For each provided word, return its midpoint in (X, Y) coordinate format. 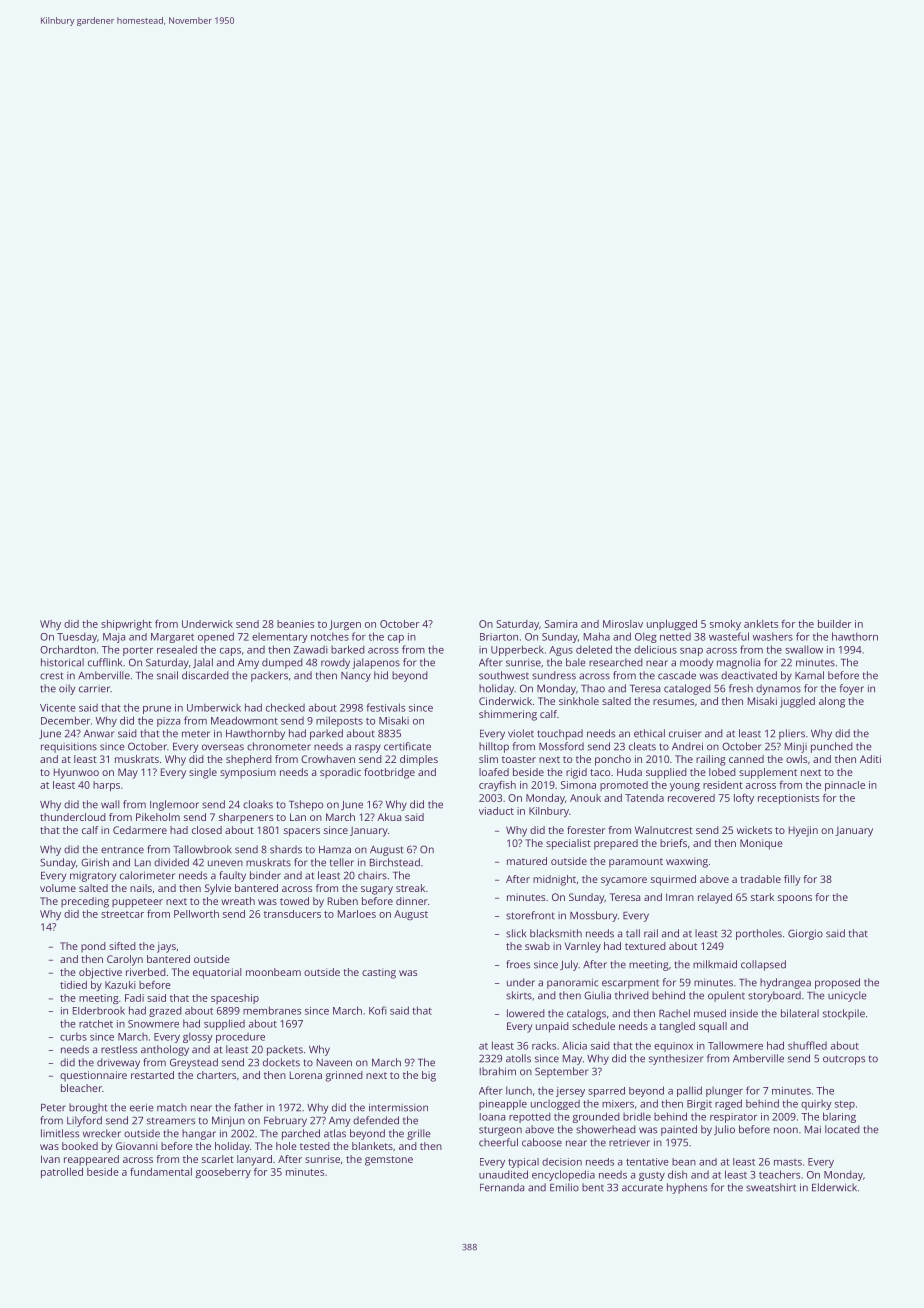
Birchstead (395, 862)
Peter (53, 1108)
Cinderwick (505, 701)
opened (216, 637)
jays (166, 947)
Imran (680, 897)
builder (835, 624)
